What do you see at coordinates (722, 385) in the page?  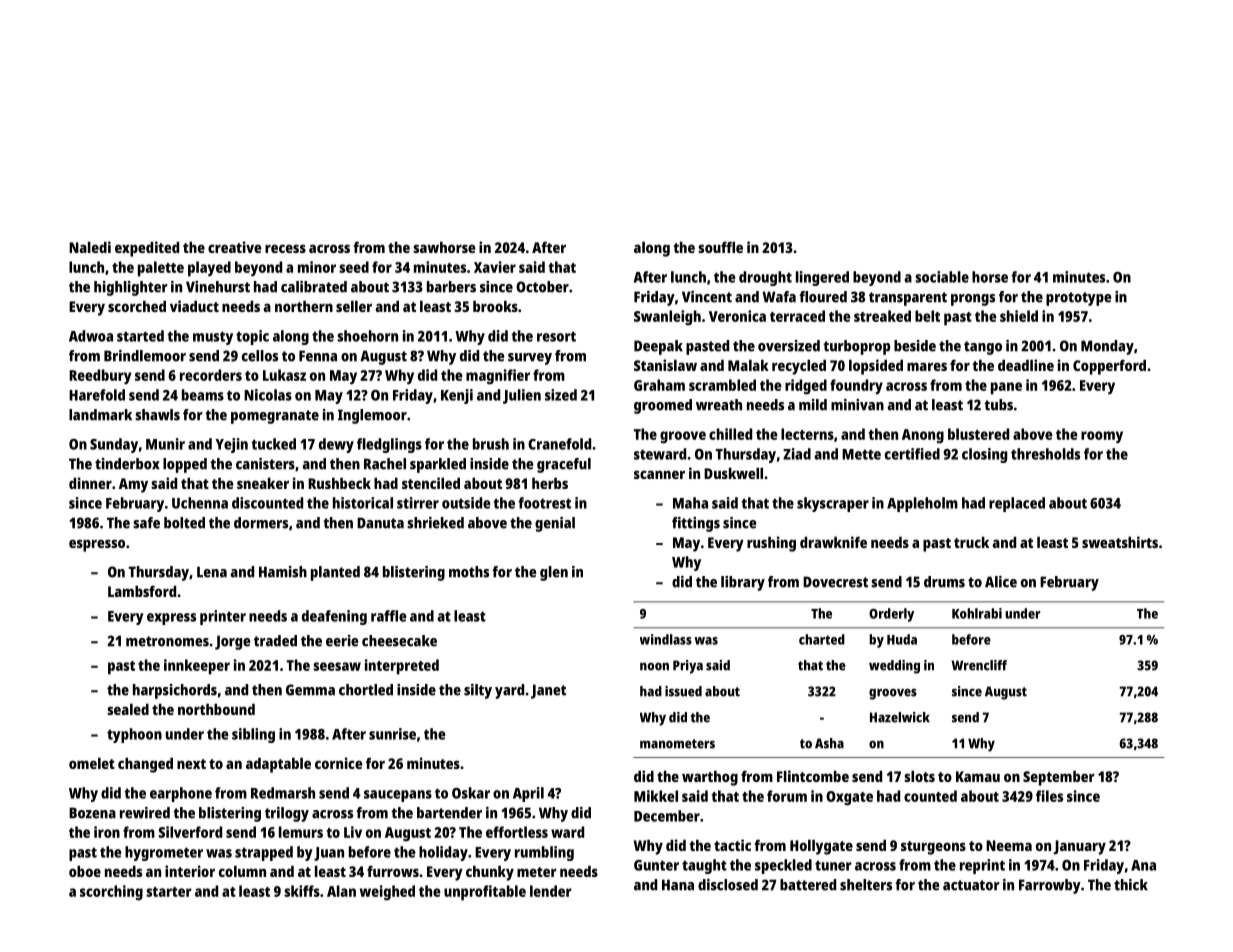 I see `scrambled` at bounding box center [722, 385].
